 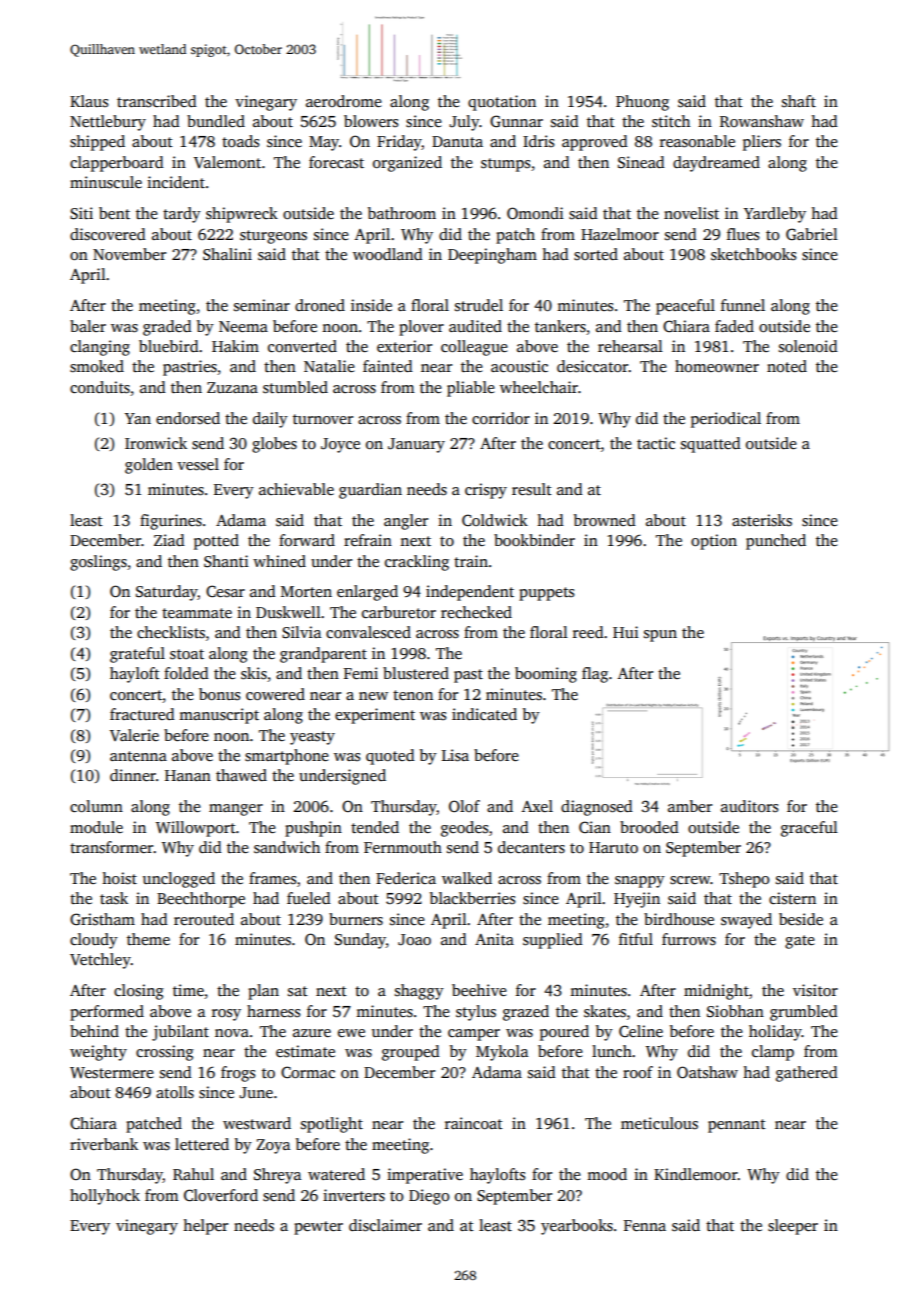 What do you see at coordinates (100, 348) in the page?
I see `clanging` at bounding box center [100, 348].
